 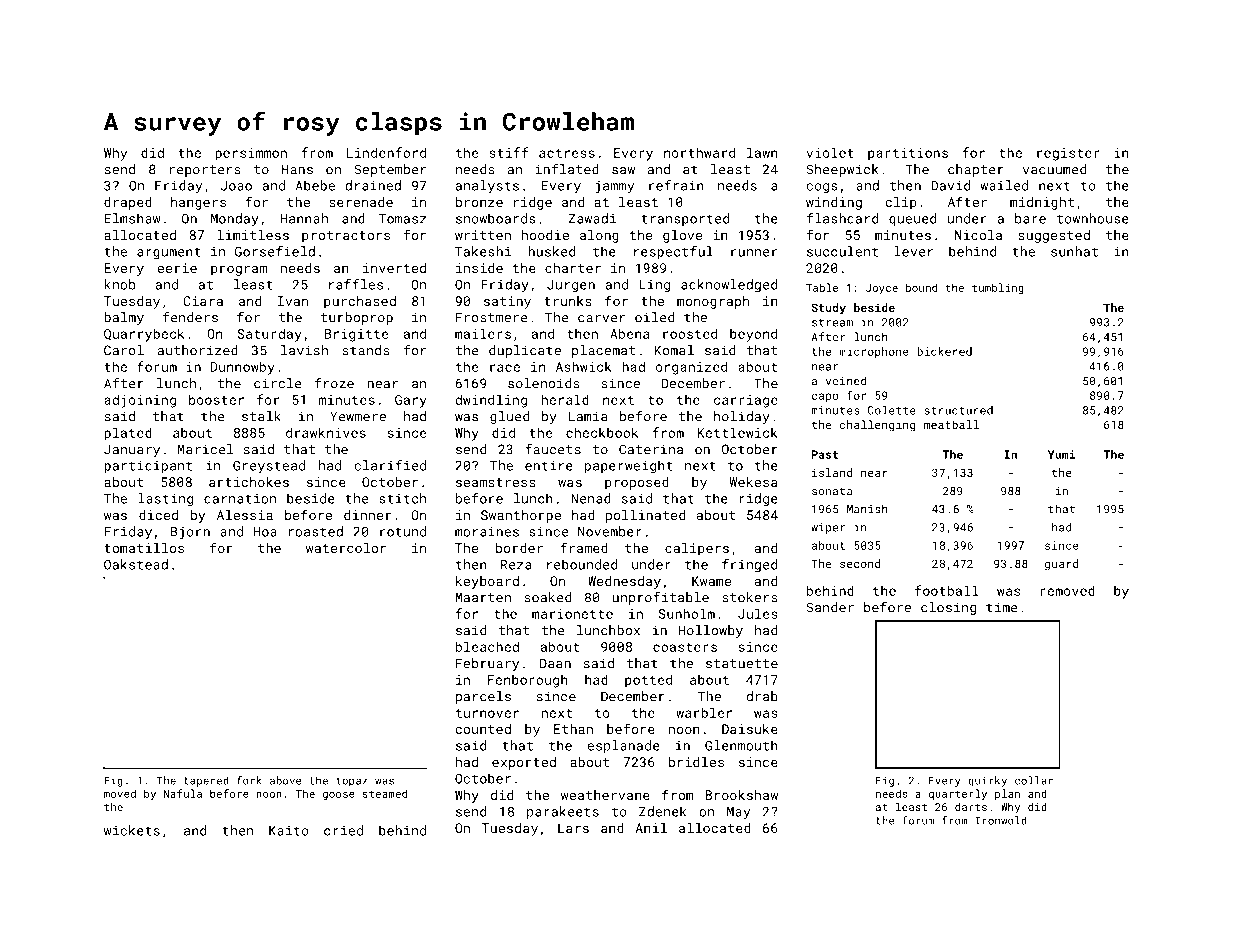 What do you see at coordinates (948, 608) in the screenshot?
I see `closing` at bounding box center [948, 608].
